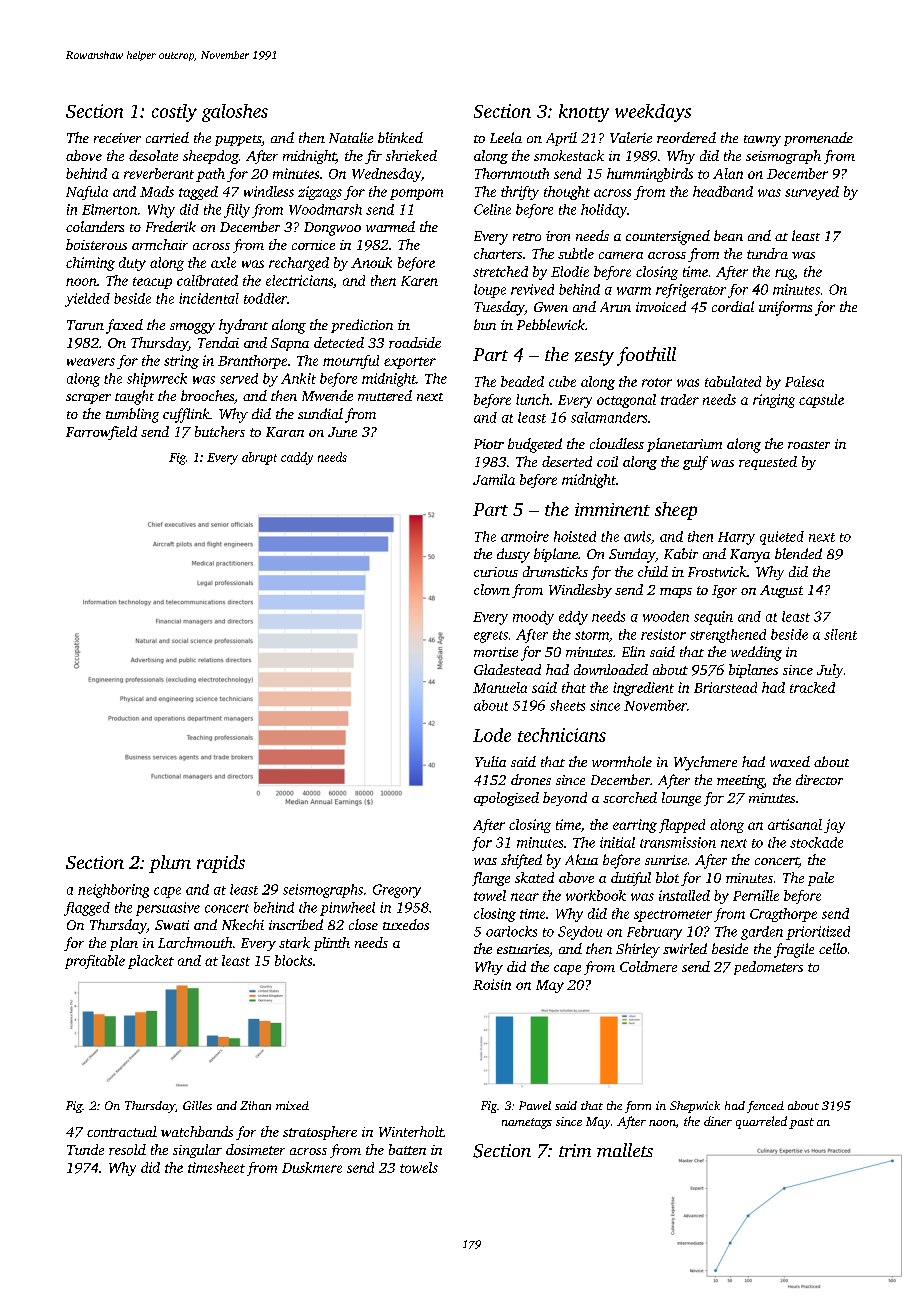  I want to click on galoshes, so click(235, 113).
